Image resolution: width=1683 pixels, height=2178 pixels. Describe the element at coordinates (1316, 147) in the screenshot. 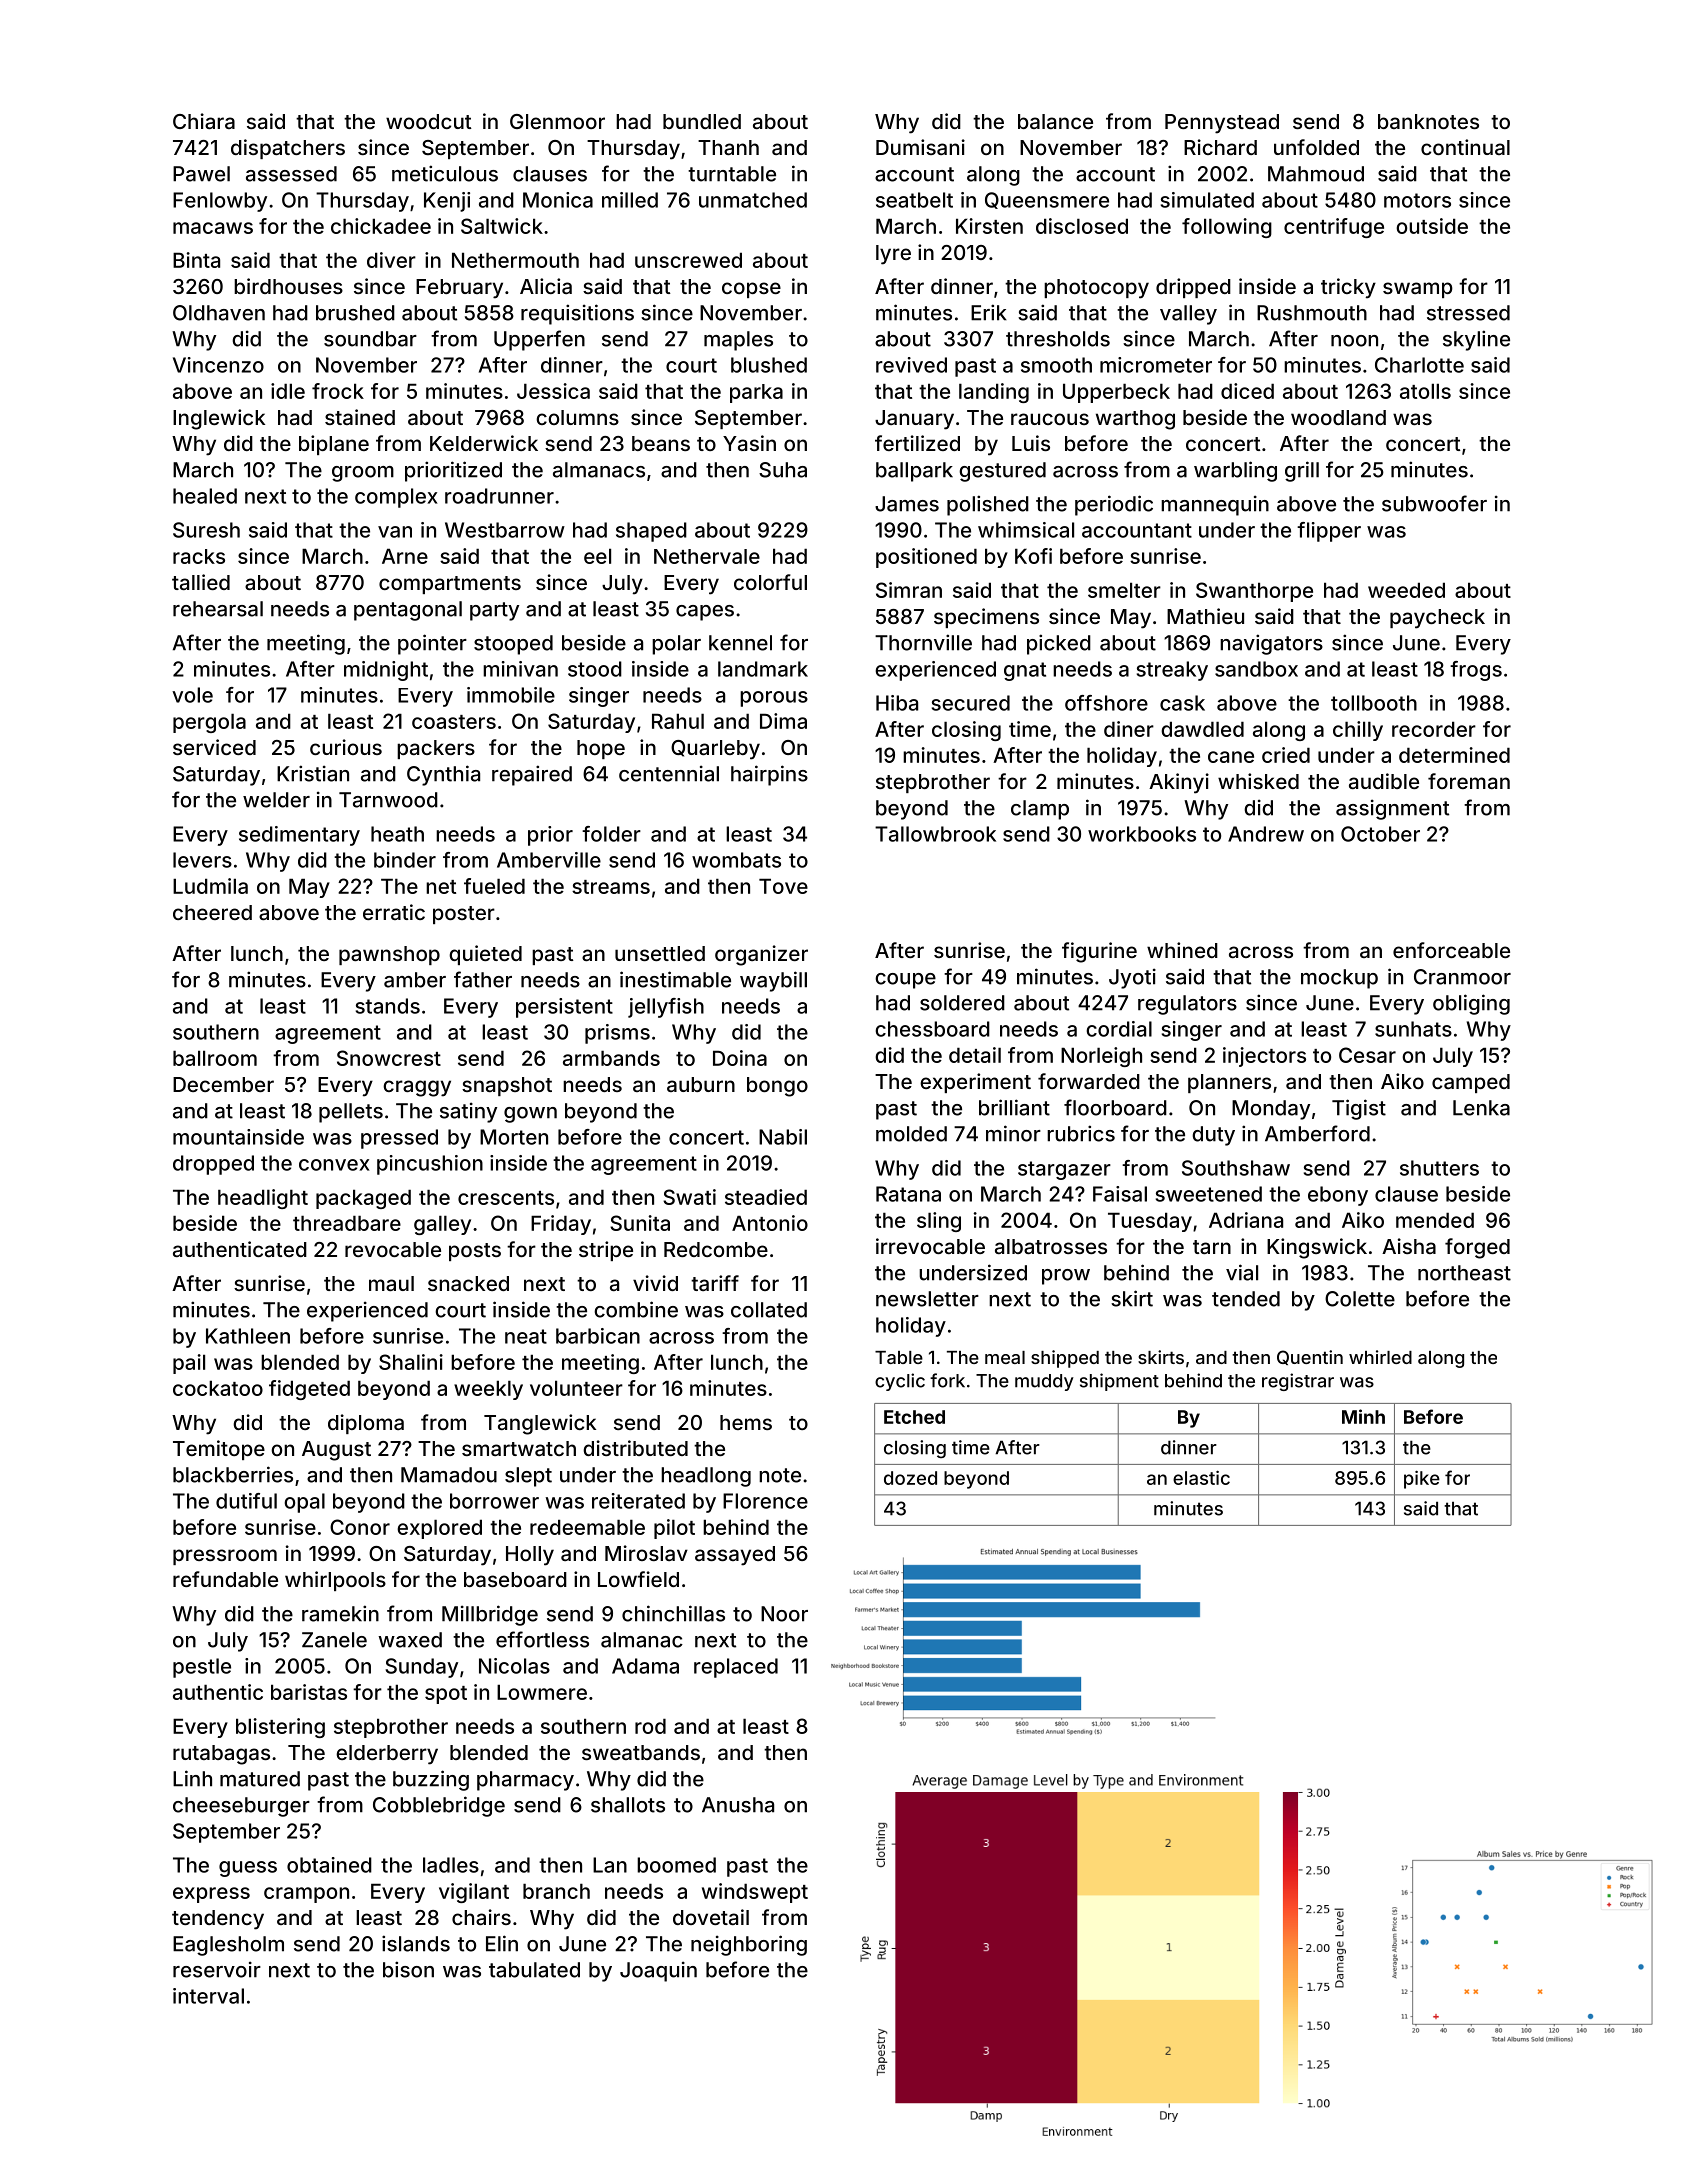

I see `unfolded` at that location.
